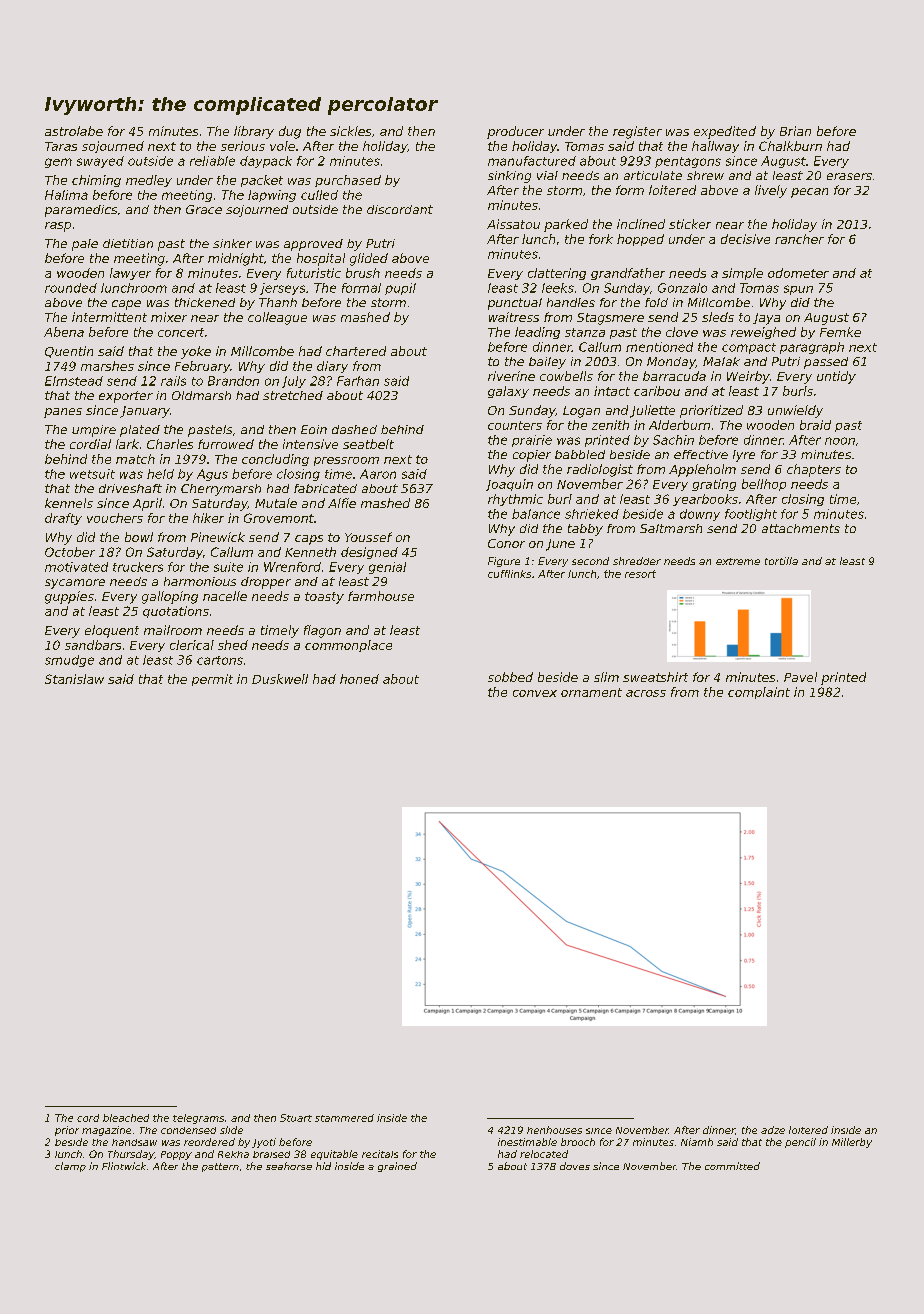 The image size is (924, 1314). Describe the element at coordinates (212, 475) in the screenshot. I see `Agus` at that location.
